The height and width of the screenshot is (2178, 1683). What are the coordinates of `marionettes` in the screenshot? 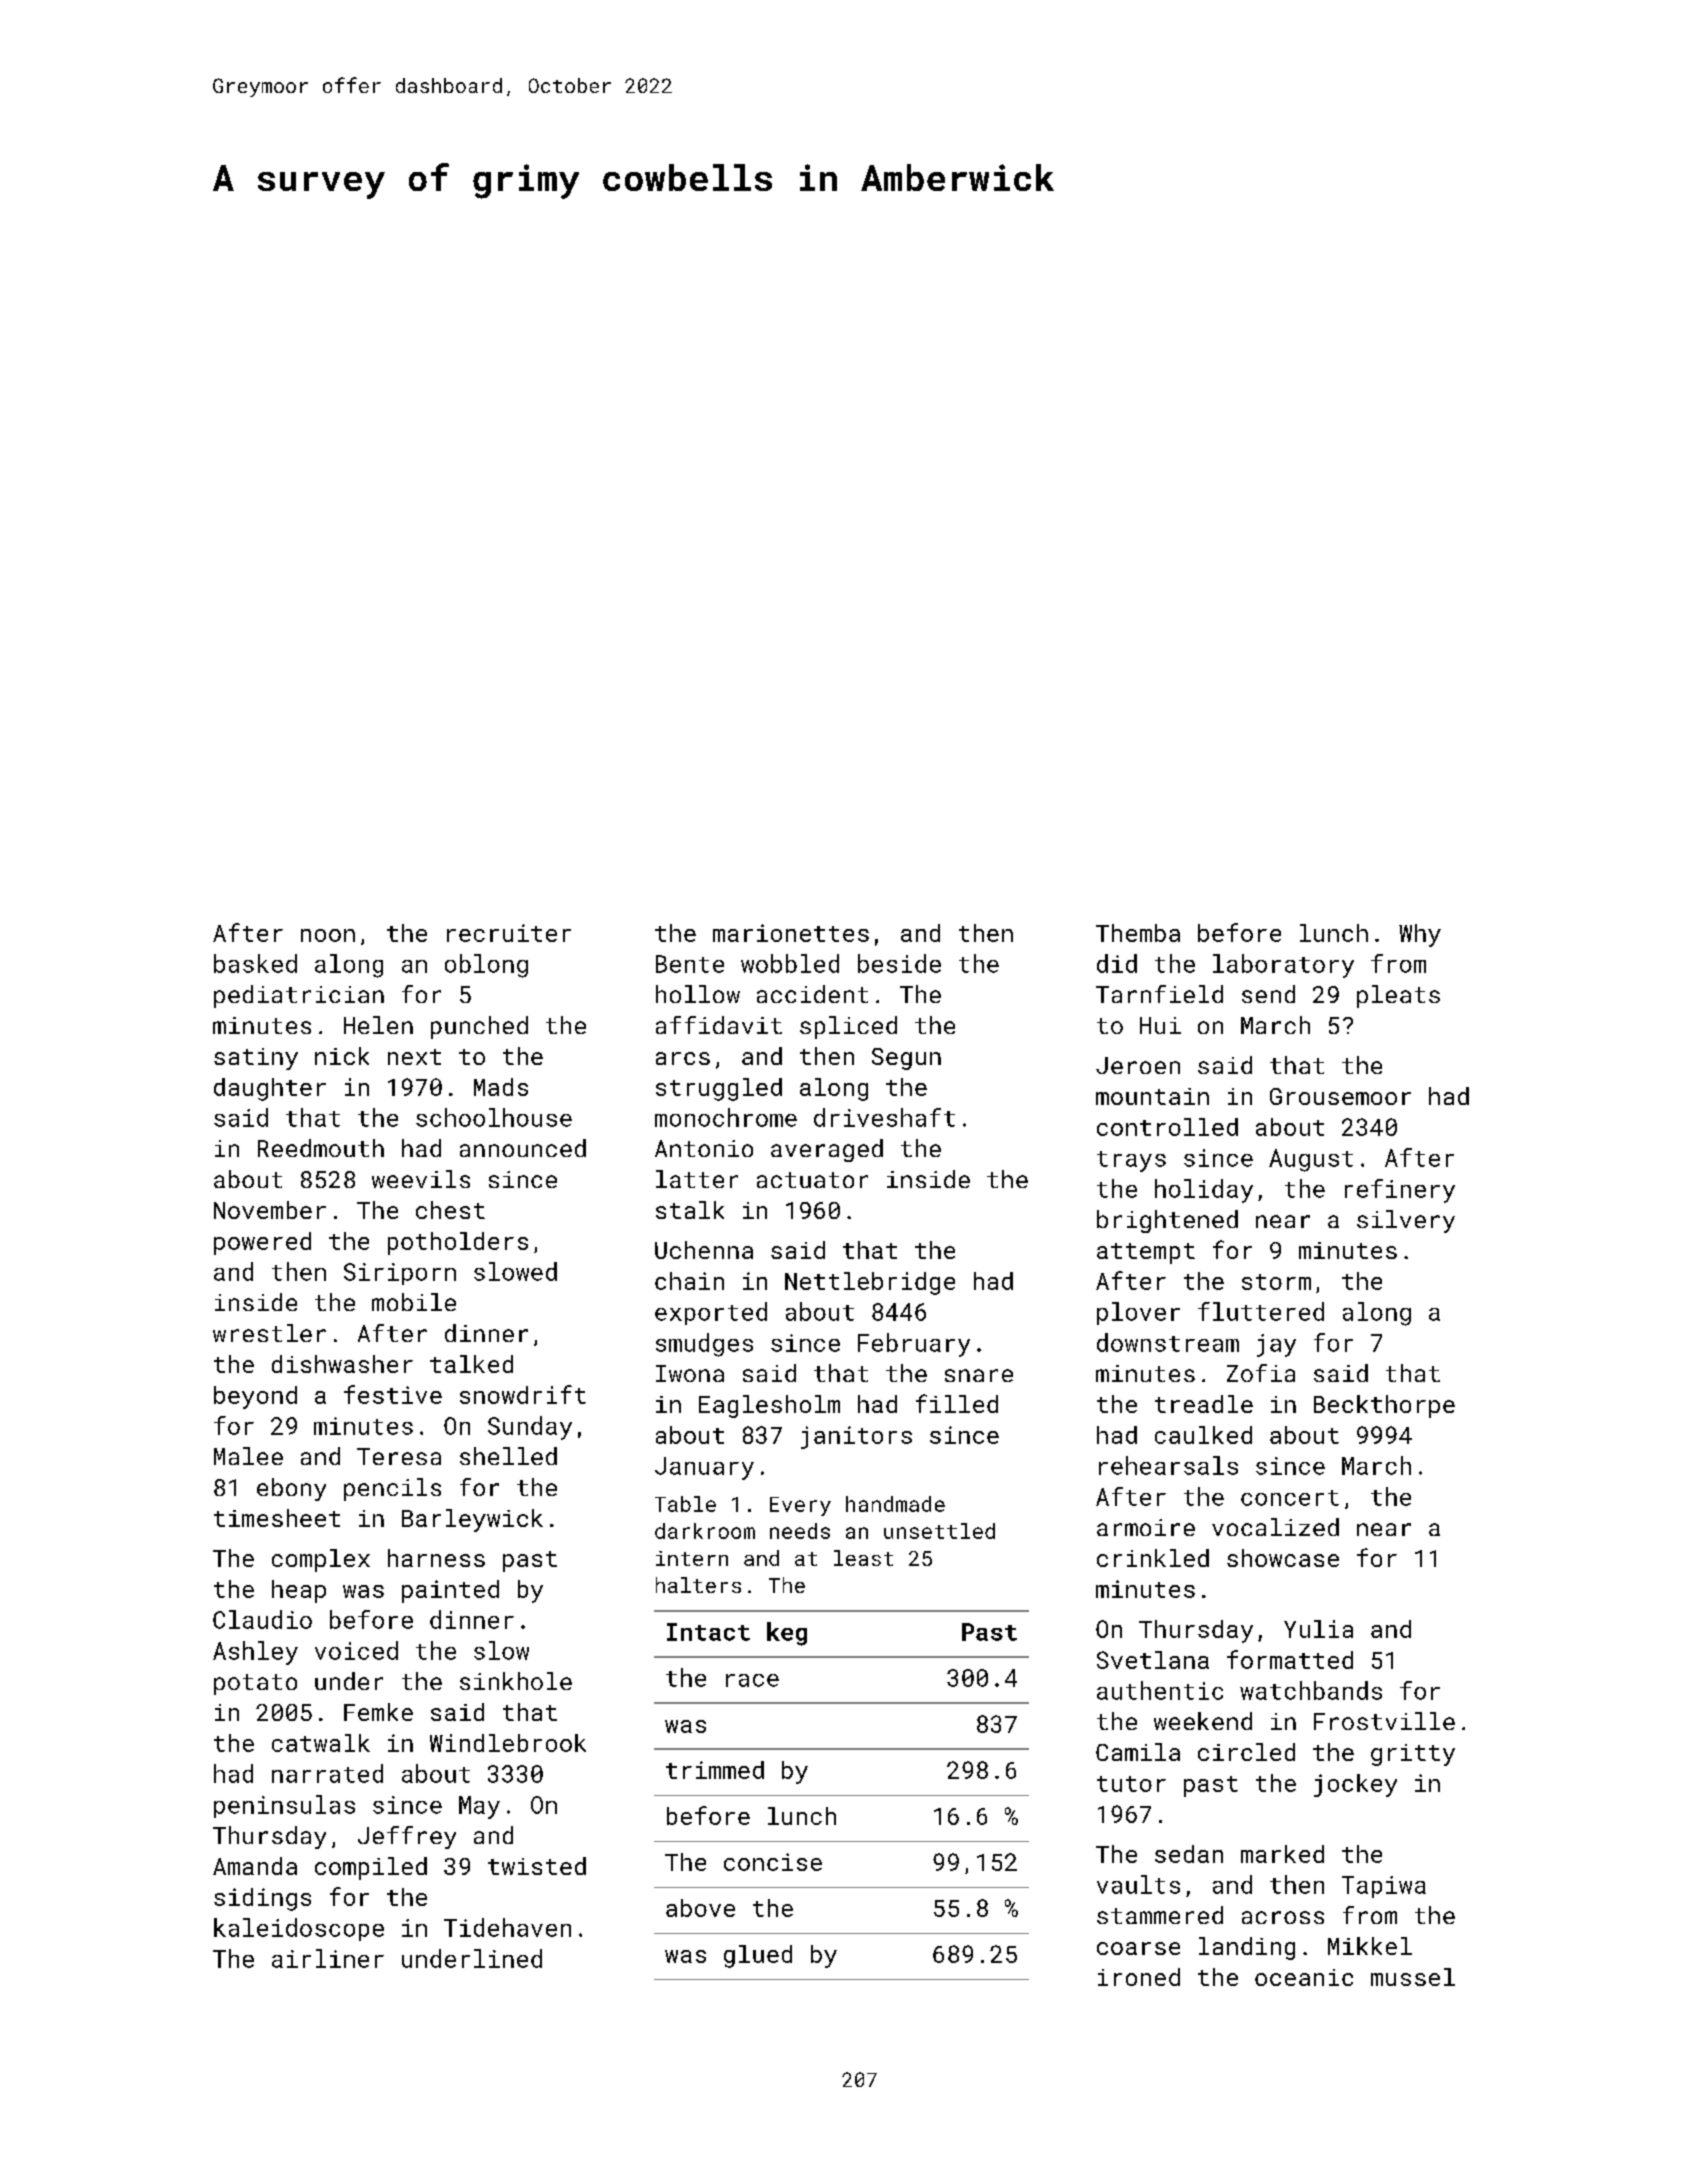 It's located at (791, 933).
